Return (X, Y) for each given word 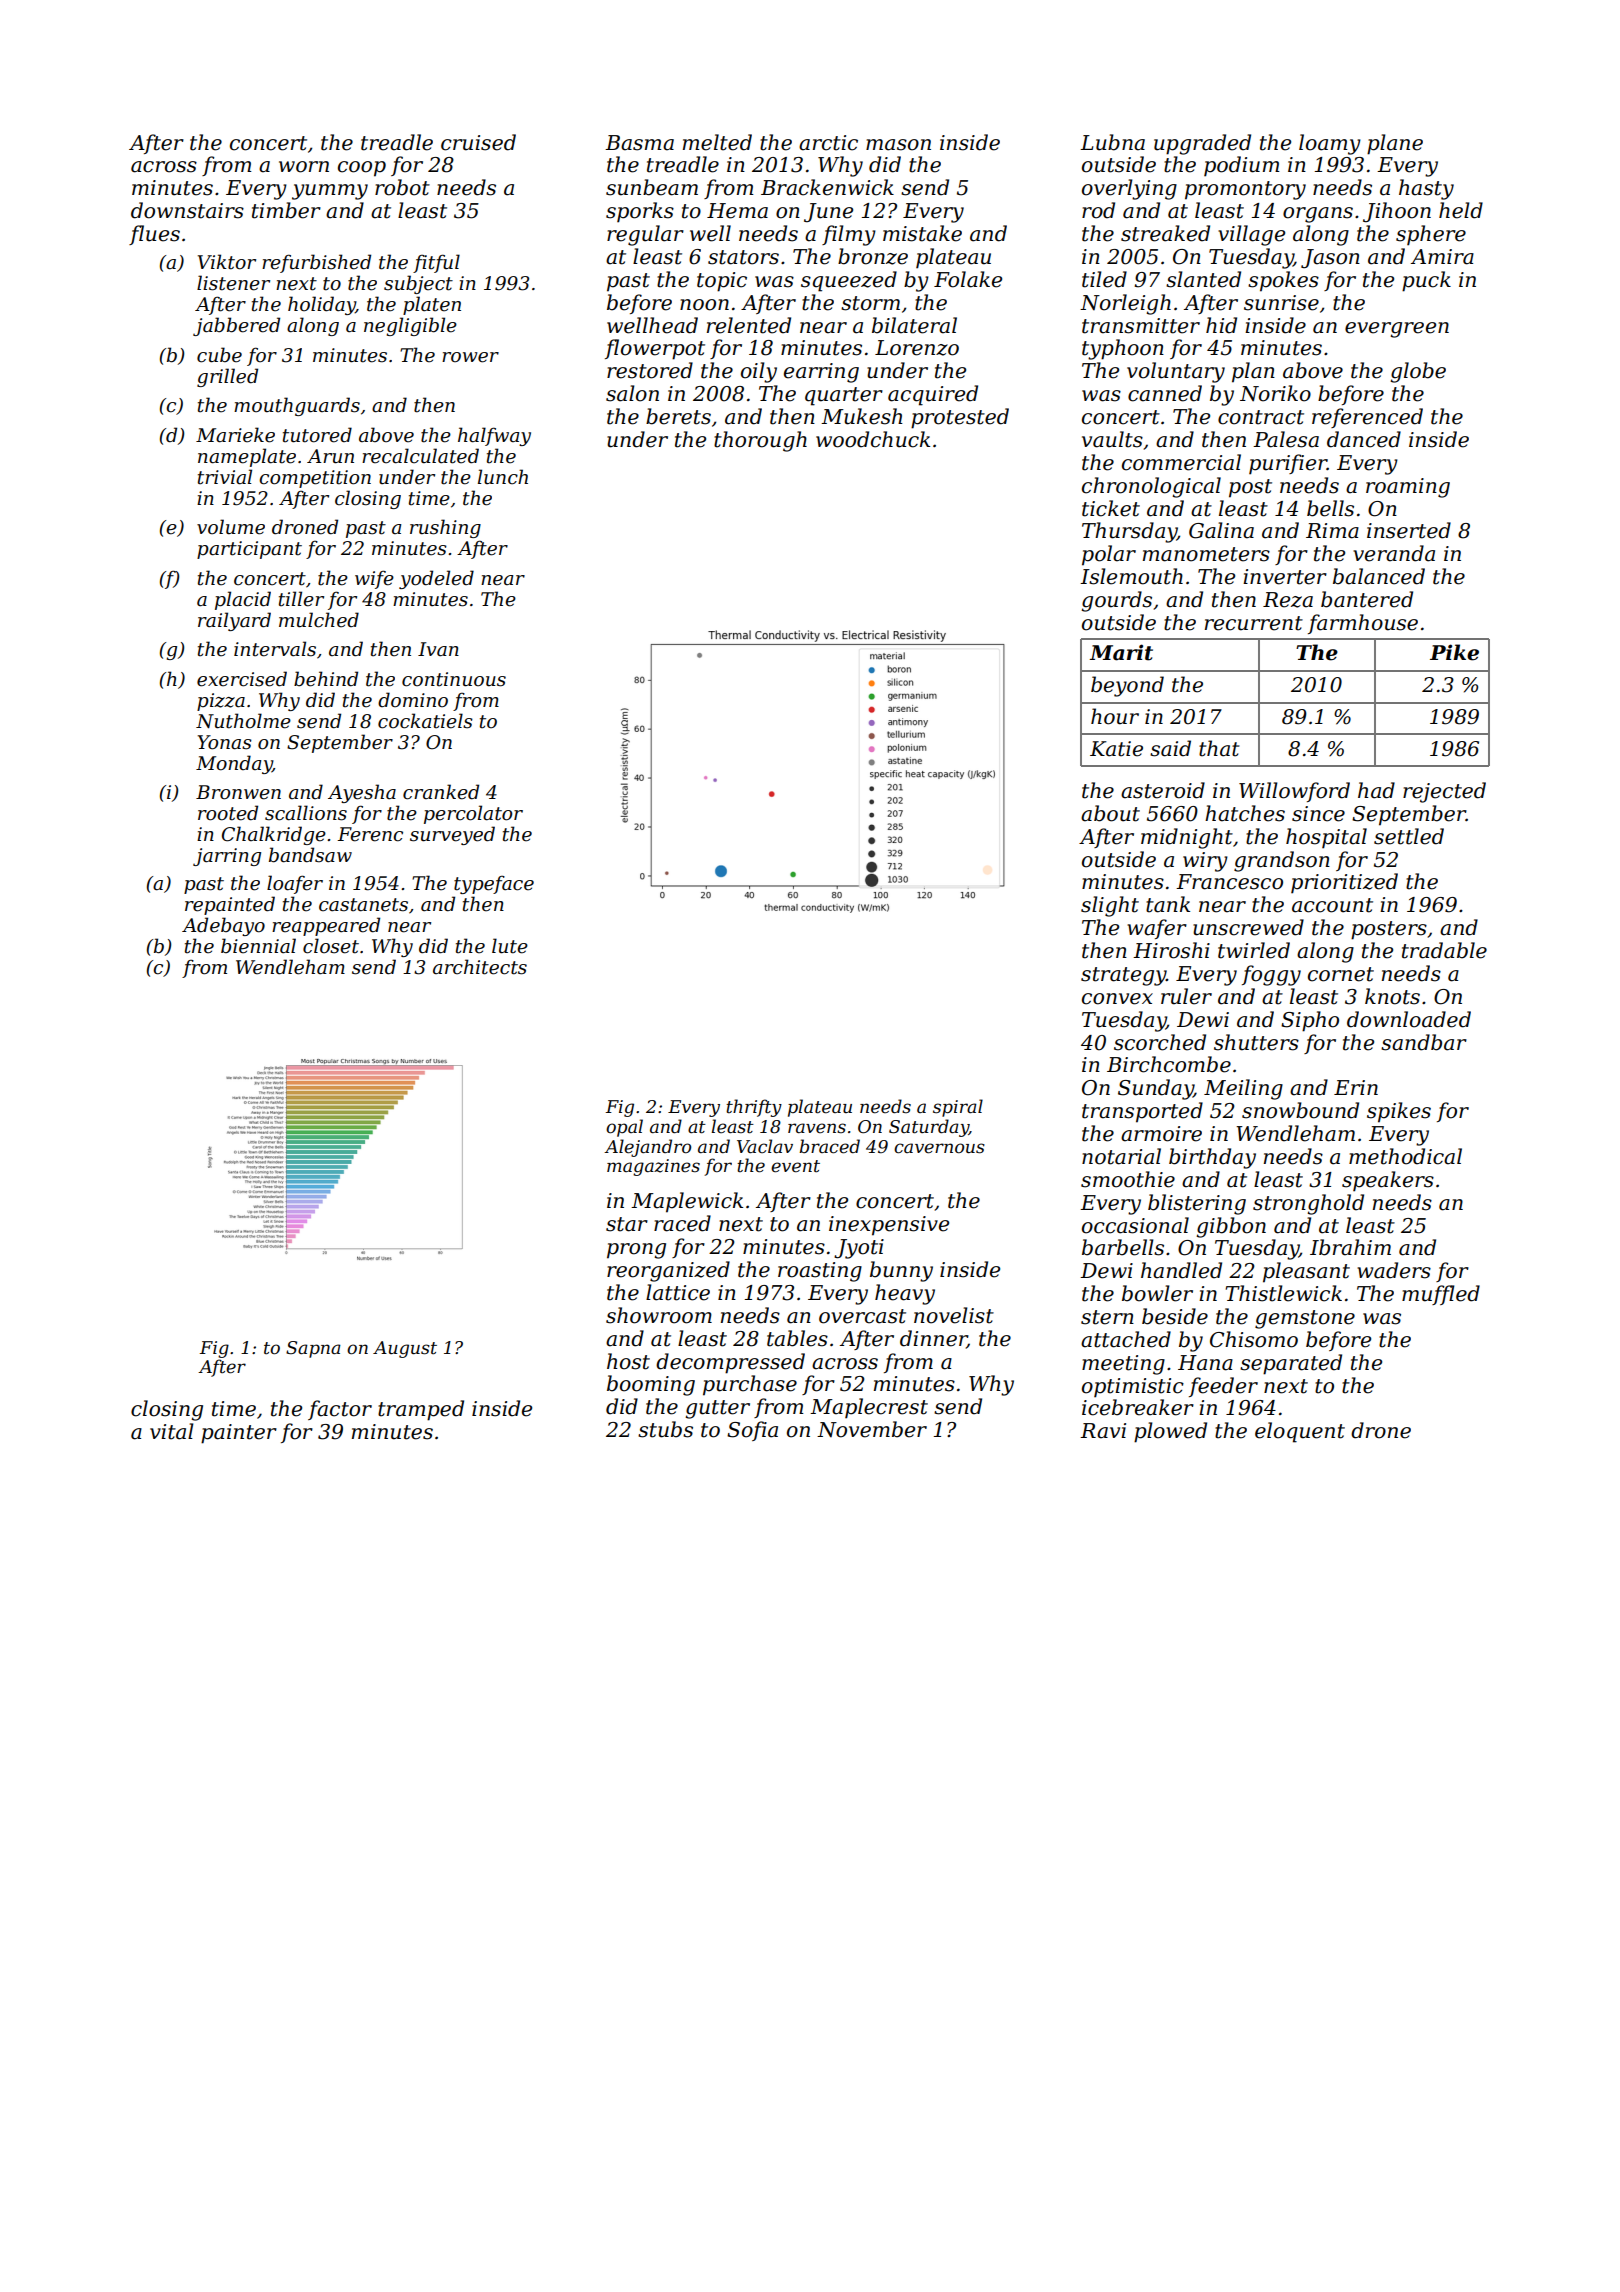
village (1251, 235)
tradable (1444, 950)
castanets (363, 905)
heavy (905, 1294)
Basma (639, 143)
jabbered (236, 326)
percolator (473, 814)
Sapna (313, 1349)
